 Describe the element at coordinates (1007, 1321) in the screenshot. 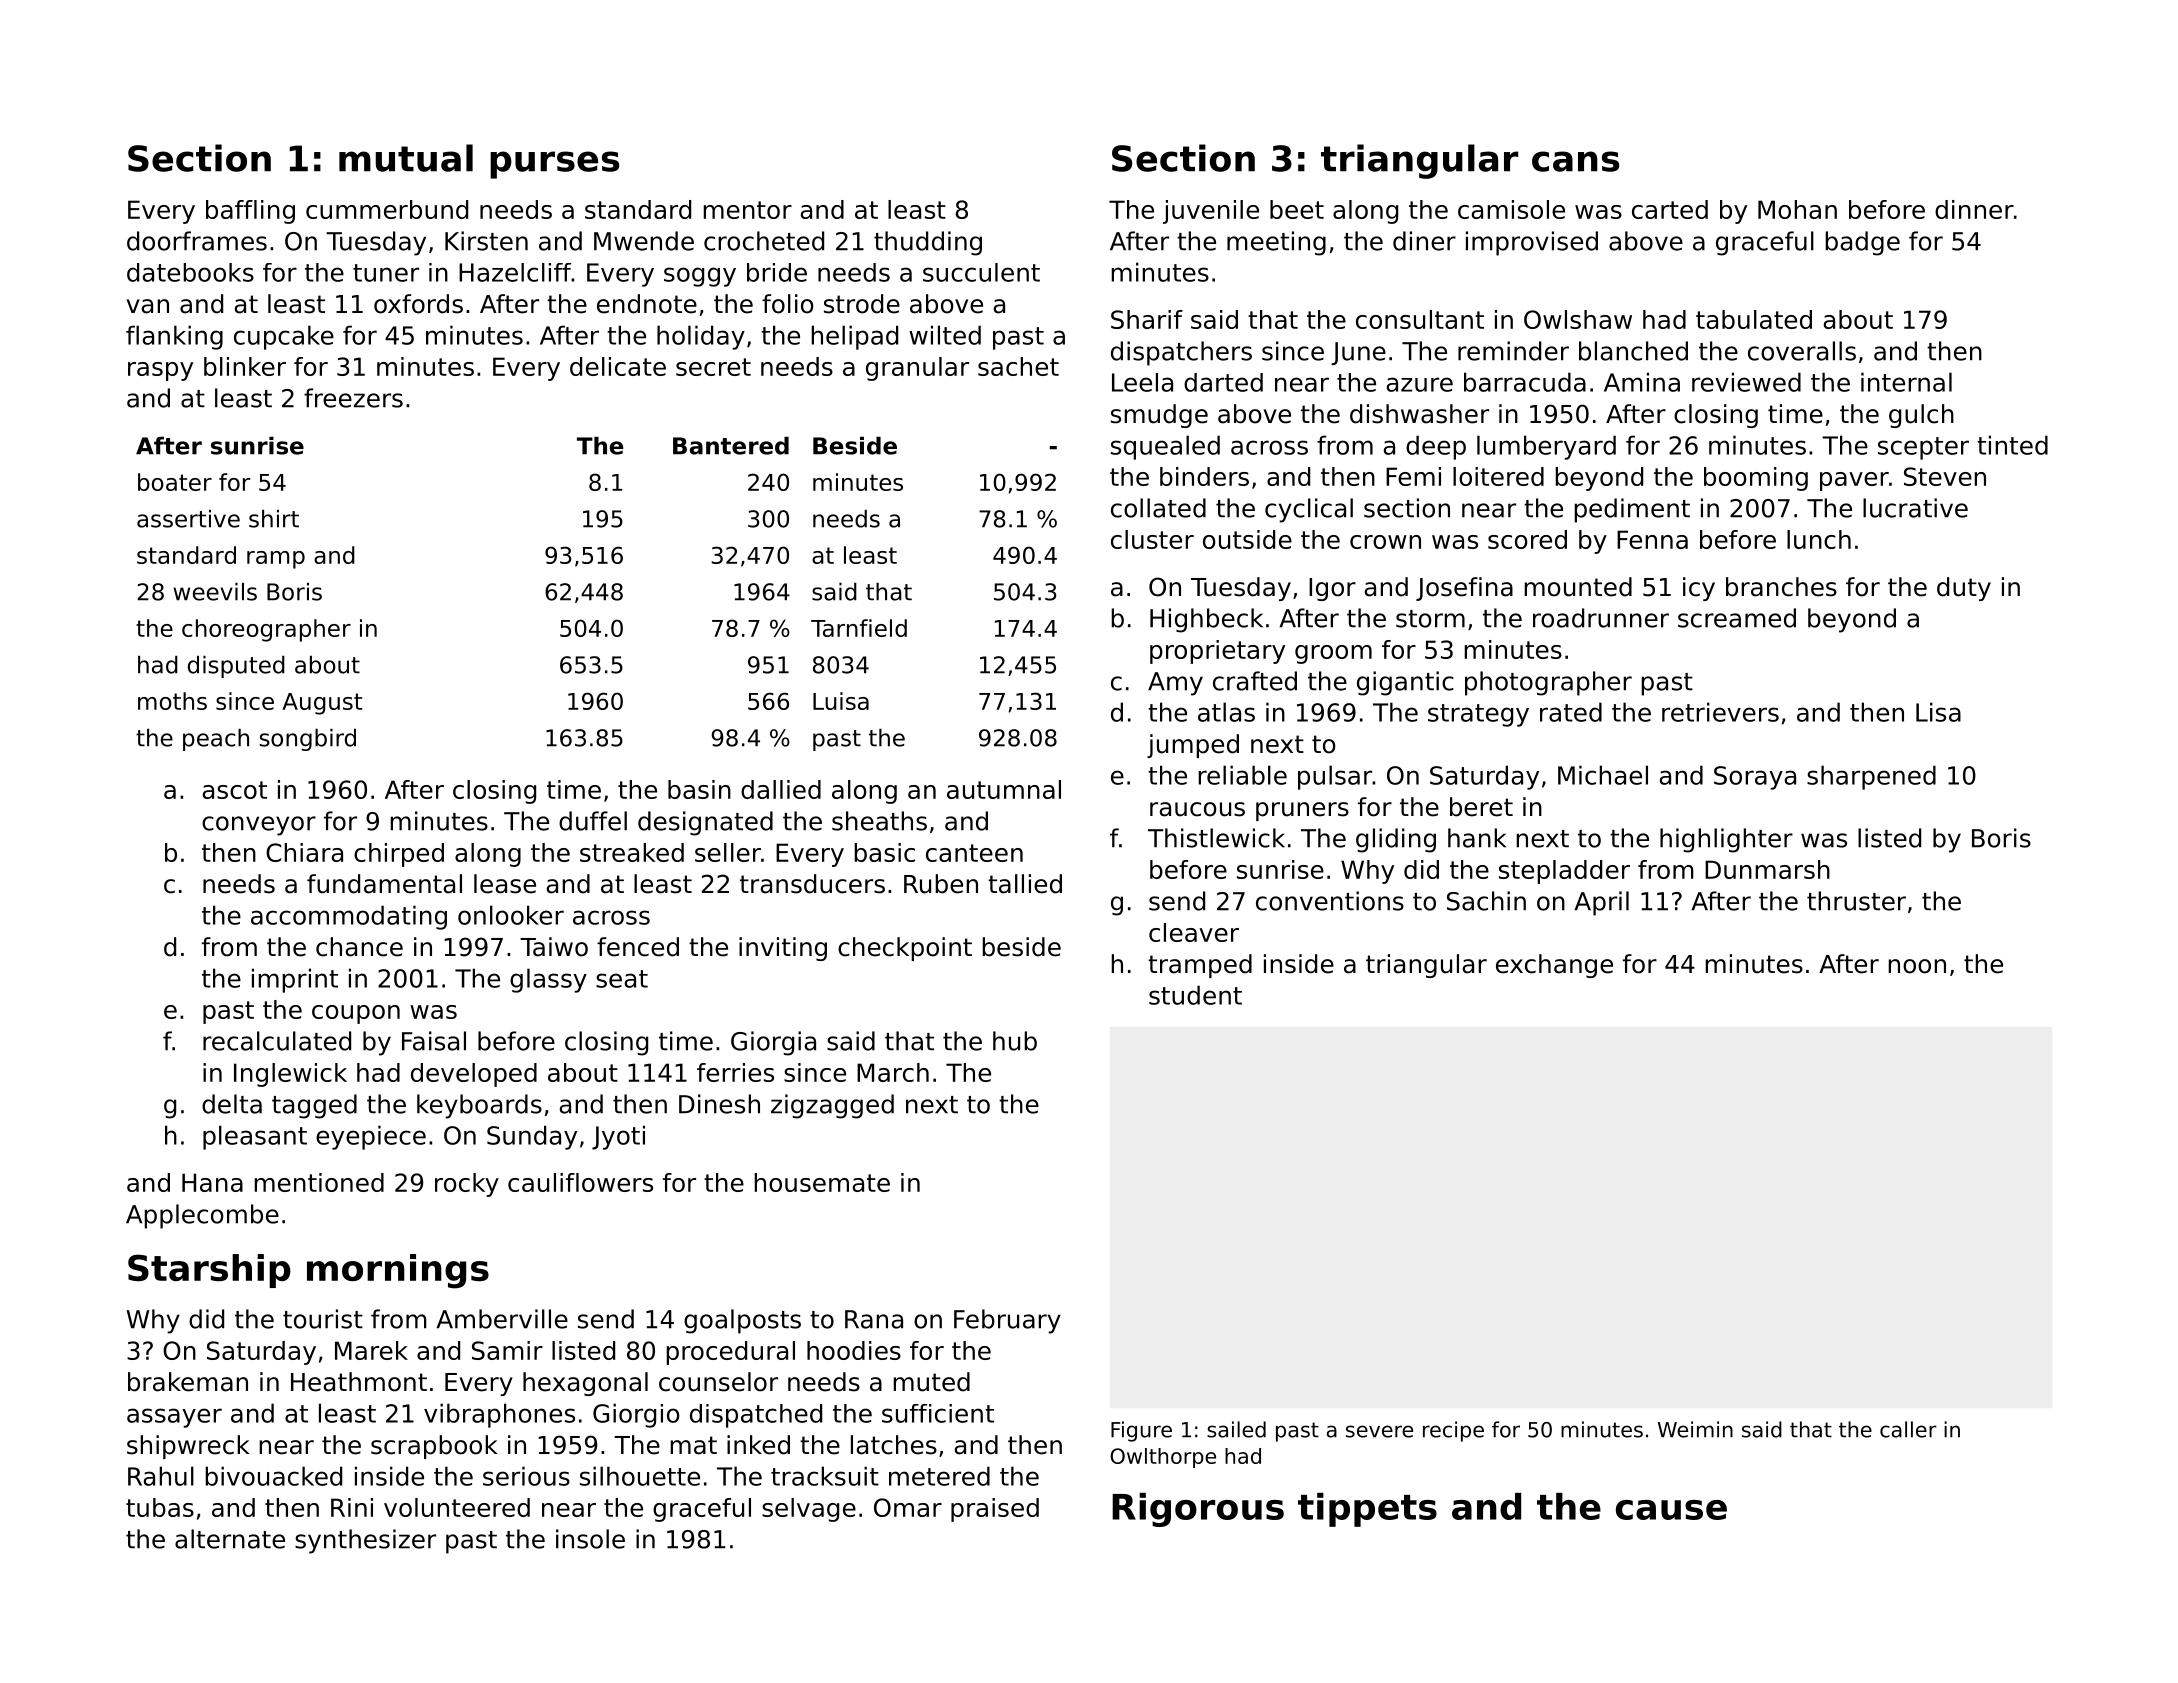

I see `February` at that location.
